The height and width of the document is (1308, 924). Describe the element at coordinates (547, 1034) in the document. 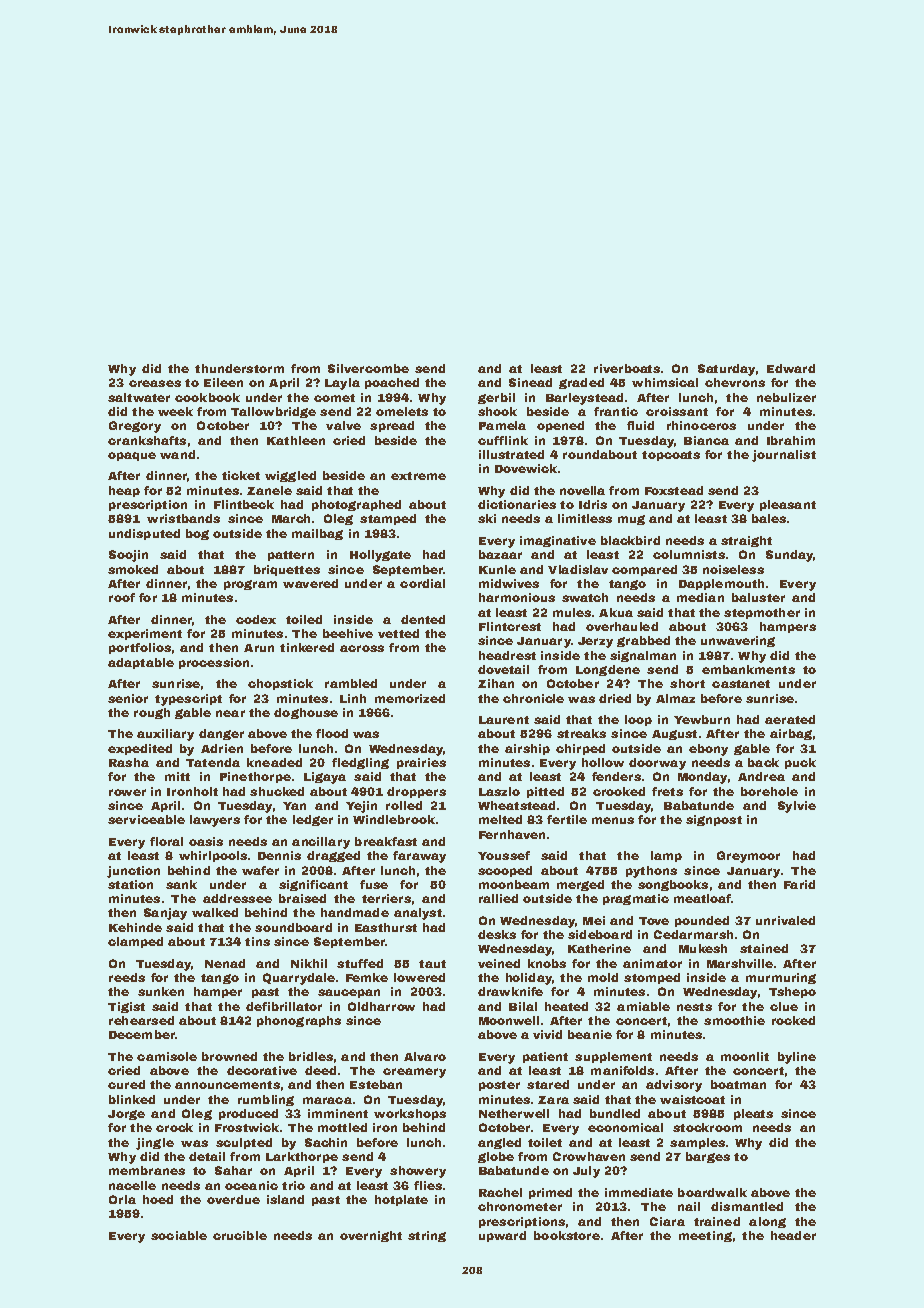

I see `vivid` at that location.
